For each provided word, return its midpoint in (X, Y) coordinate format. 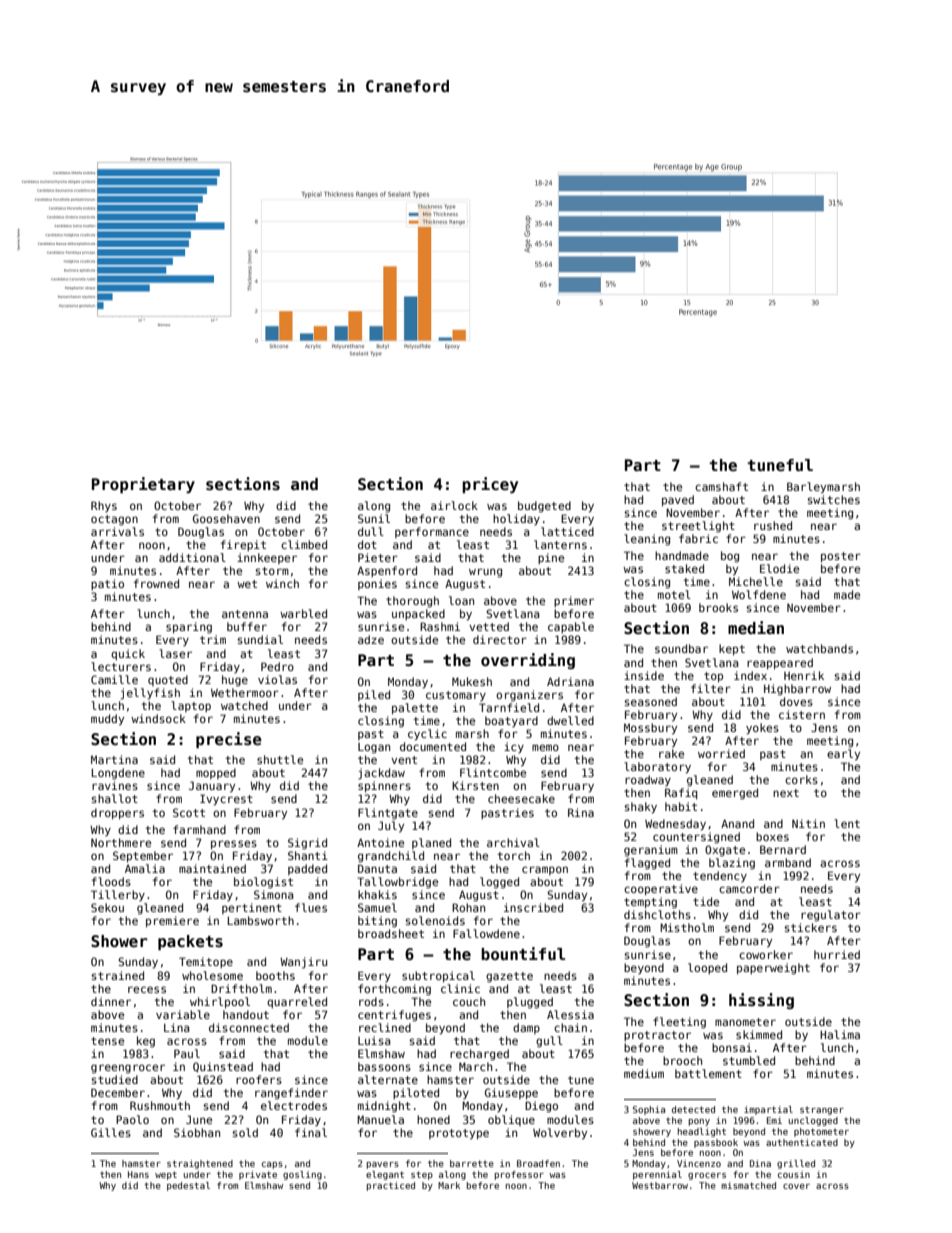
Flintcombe (493, 772)
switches (834, 499)
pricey (490, 485)
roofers (259, 1079)
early (843, 755)
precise (229, 740)
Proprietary (143, 485)
